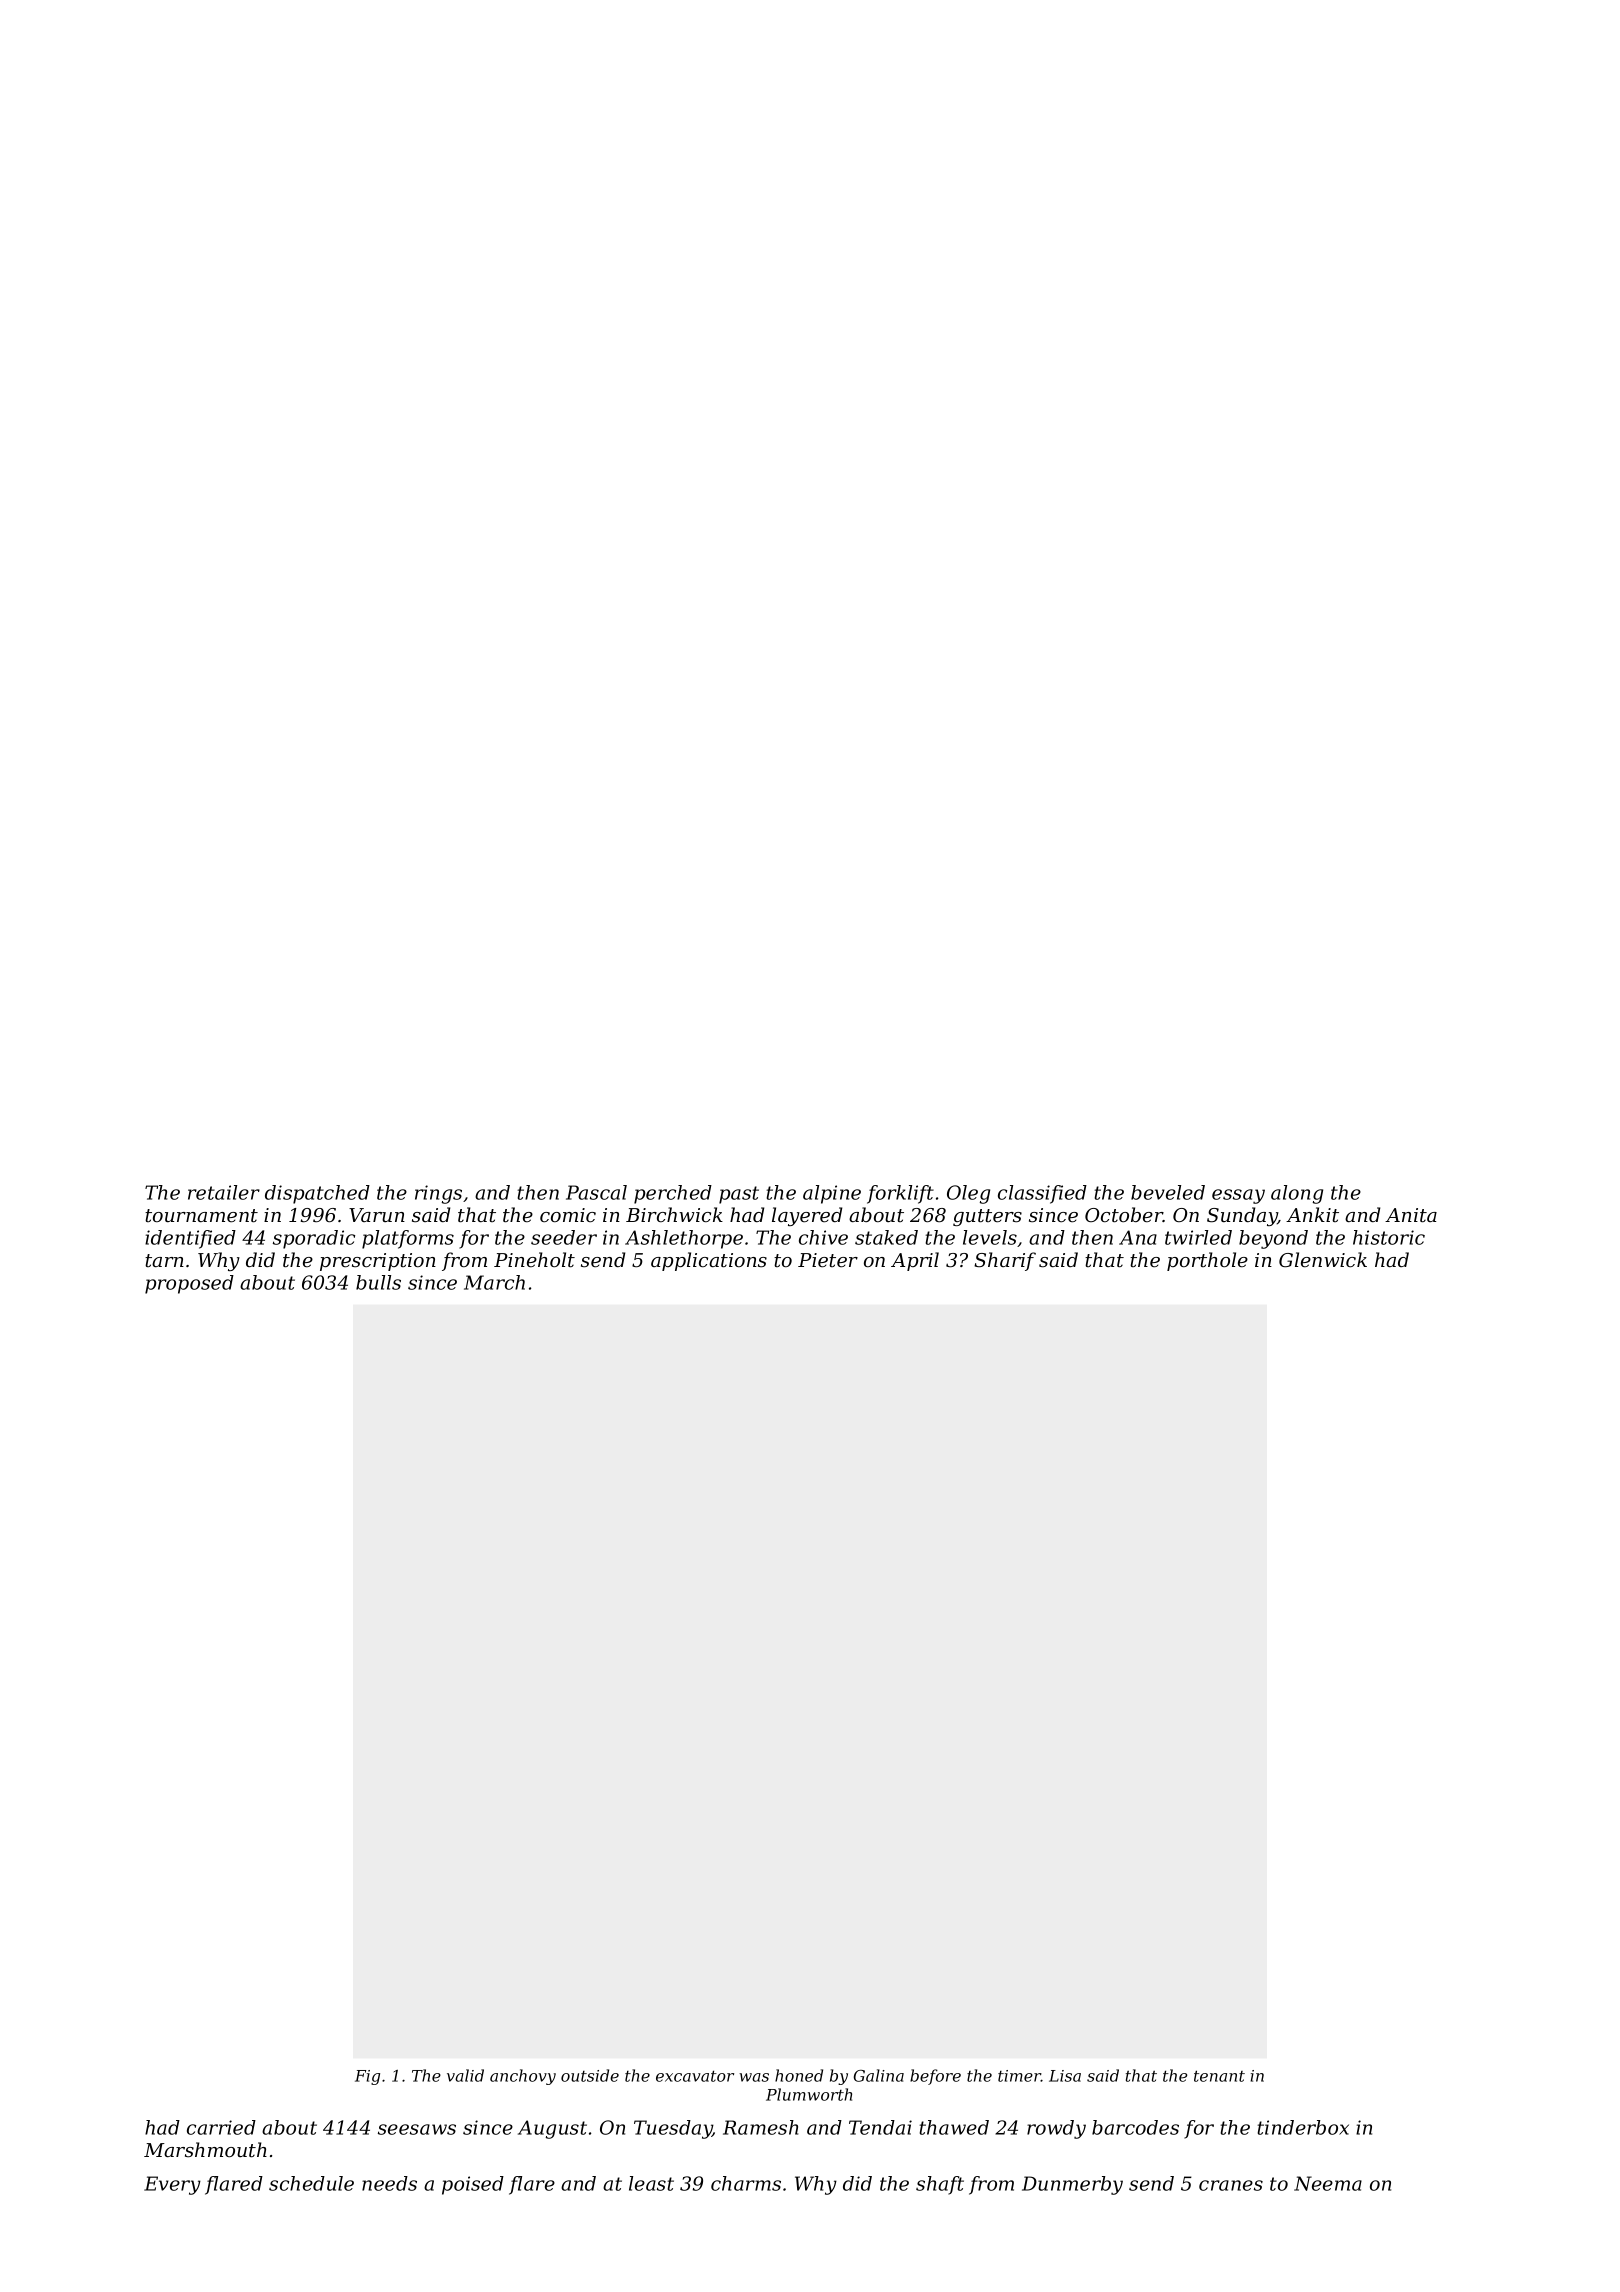  What do you see at coordinates (709, 1261) in the page?
I see `applications` at bounding box center [709, 1261].
